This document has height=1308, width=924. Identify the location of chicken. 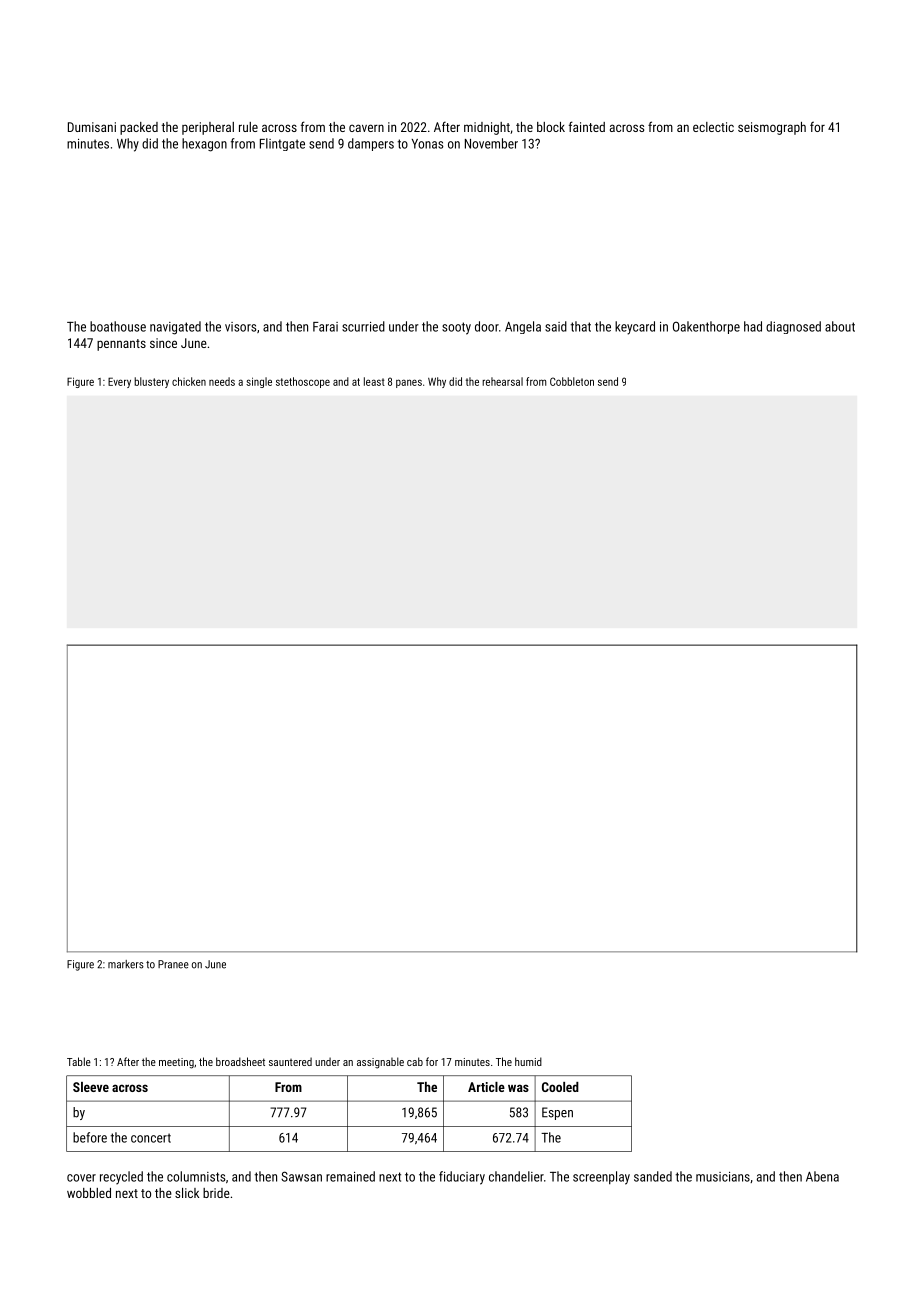
(189, 381).
